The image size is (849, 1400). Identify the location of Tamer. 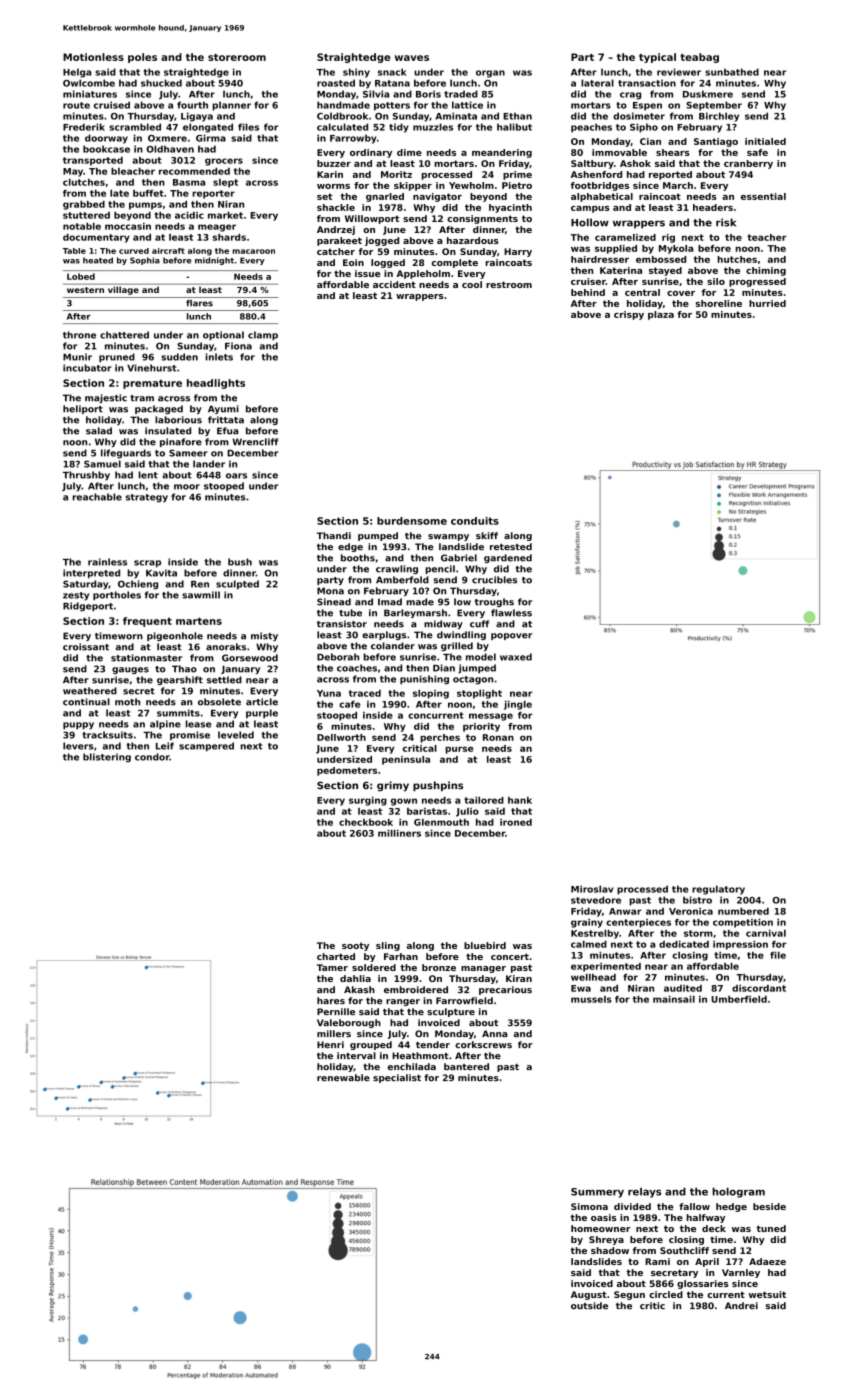
(332, 967).
